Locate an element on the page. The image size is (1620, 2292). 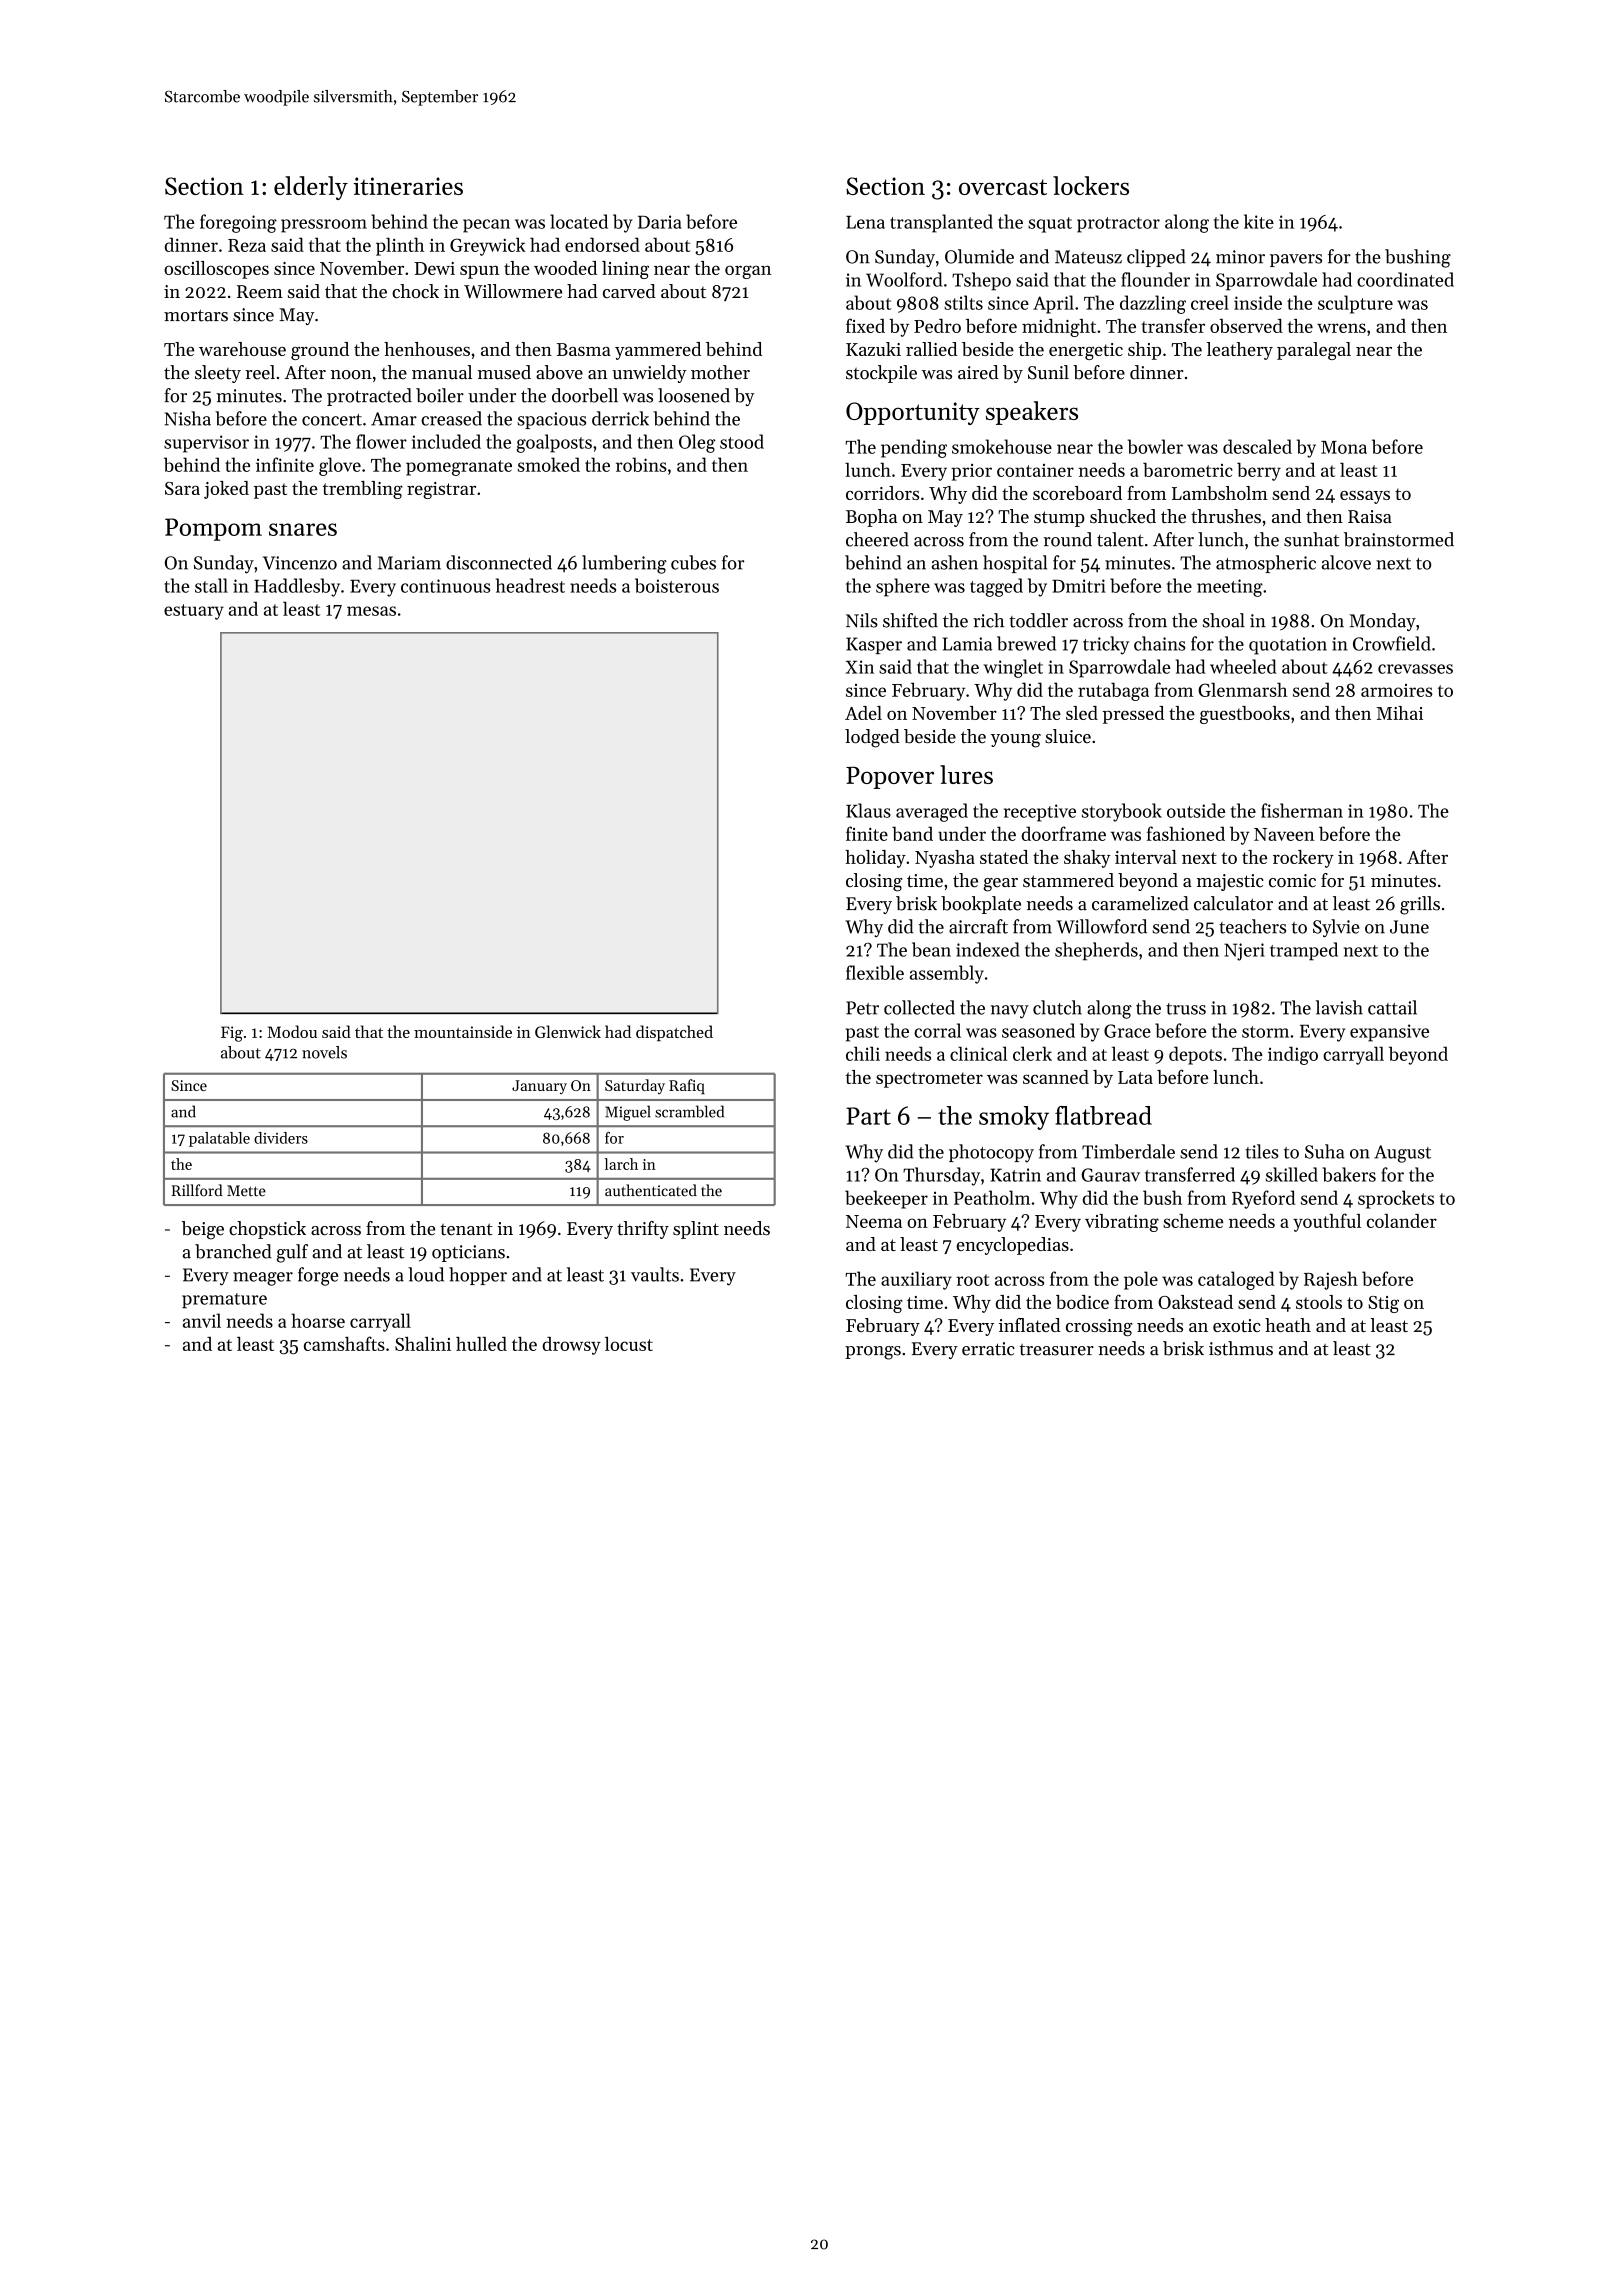
kite is located at coordinates (1259, 221).
